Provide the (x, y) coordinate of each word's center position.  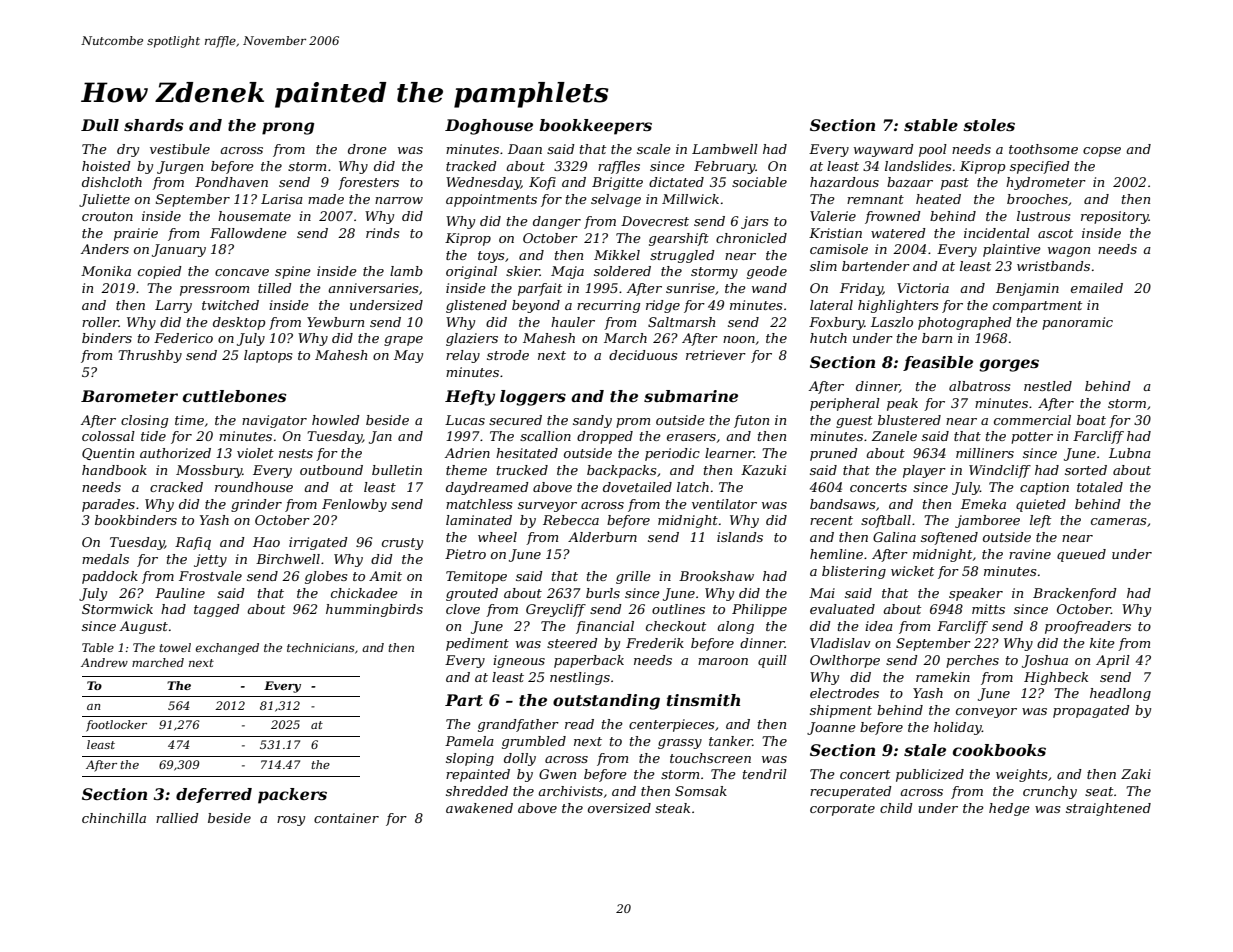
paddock (110, 577)
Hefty (470, 398)
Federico (183, 338)
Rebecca (571, 520)
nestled (1048, 386)
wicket (912, 571)
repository (1115, 217)
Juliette (104, 200)
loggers (533, 398)
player (924, 471)
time (189, 420)
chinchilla (114, 818)
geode (767, 272)
